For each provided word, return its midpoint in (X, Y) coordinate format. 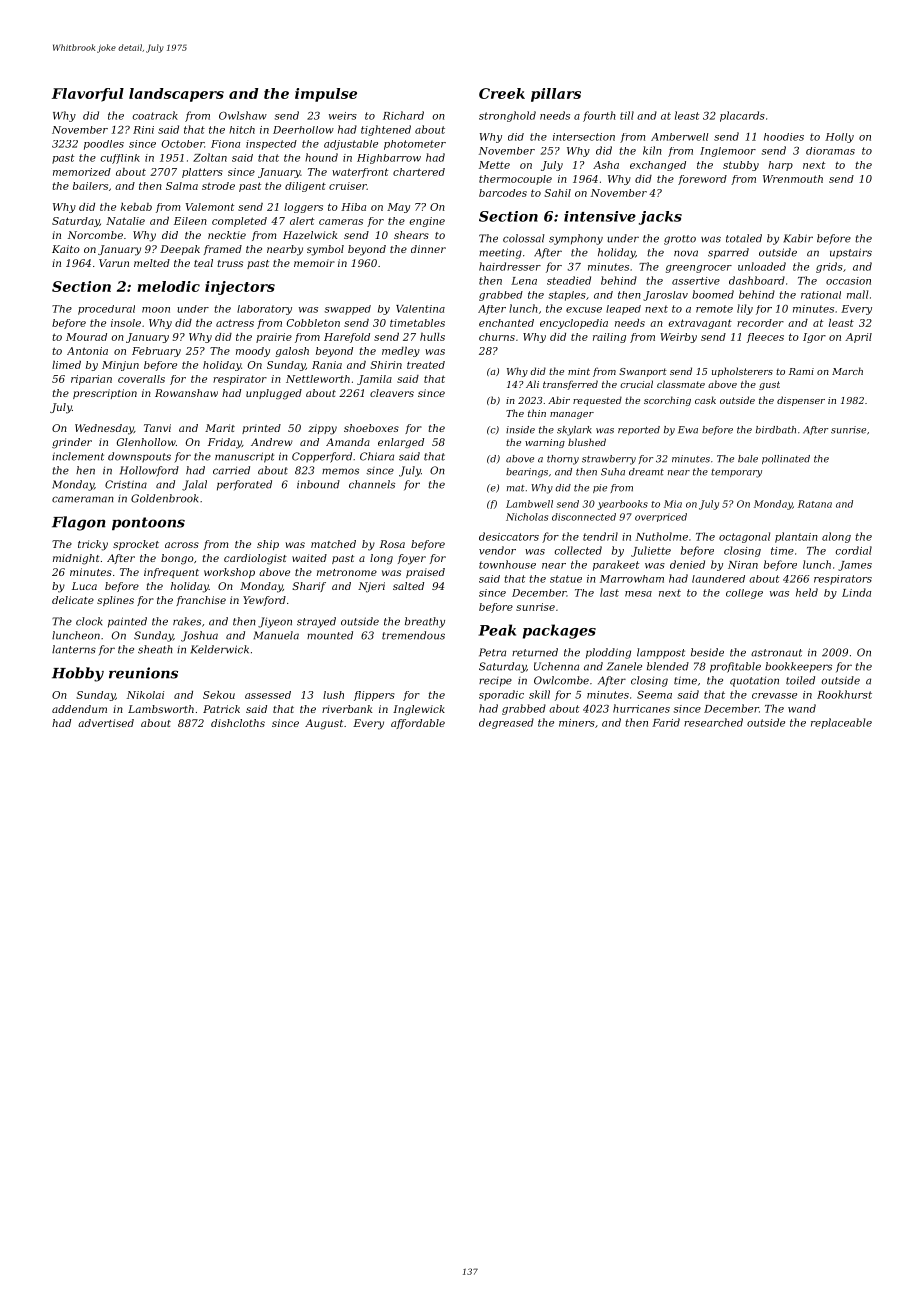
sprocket (136, 545)
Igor (814, 338)
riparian (91, 380)
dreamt (646, 472)
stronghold (507, 116)
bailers (90, 186)
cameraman (83, 499)
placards (742, 116)
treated (426, 365)
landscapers (176, 95)
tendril (600, 536)
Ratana (815, 504)
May (398, 208)
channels (372, 484)
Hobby (78, 674)
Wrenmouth (793, 179)
